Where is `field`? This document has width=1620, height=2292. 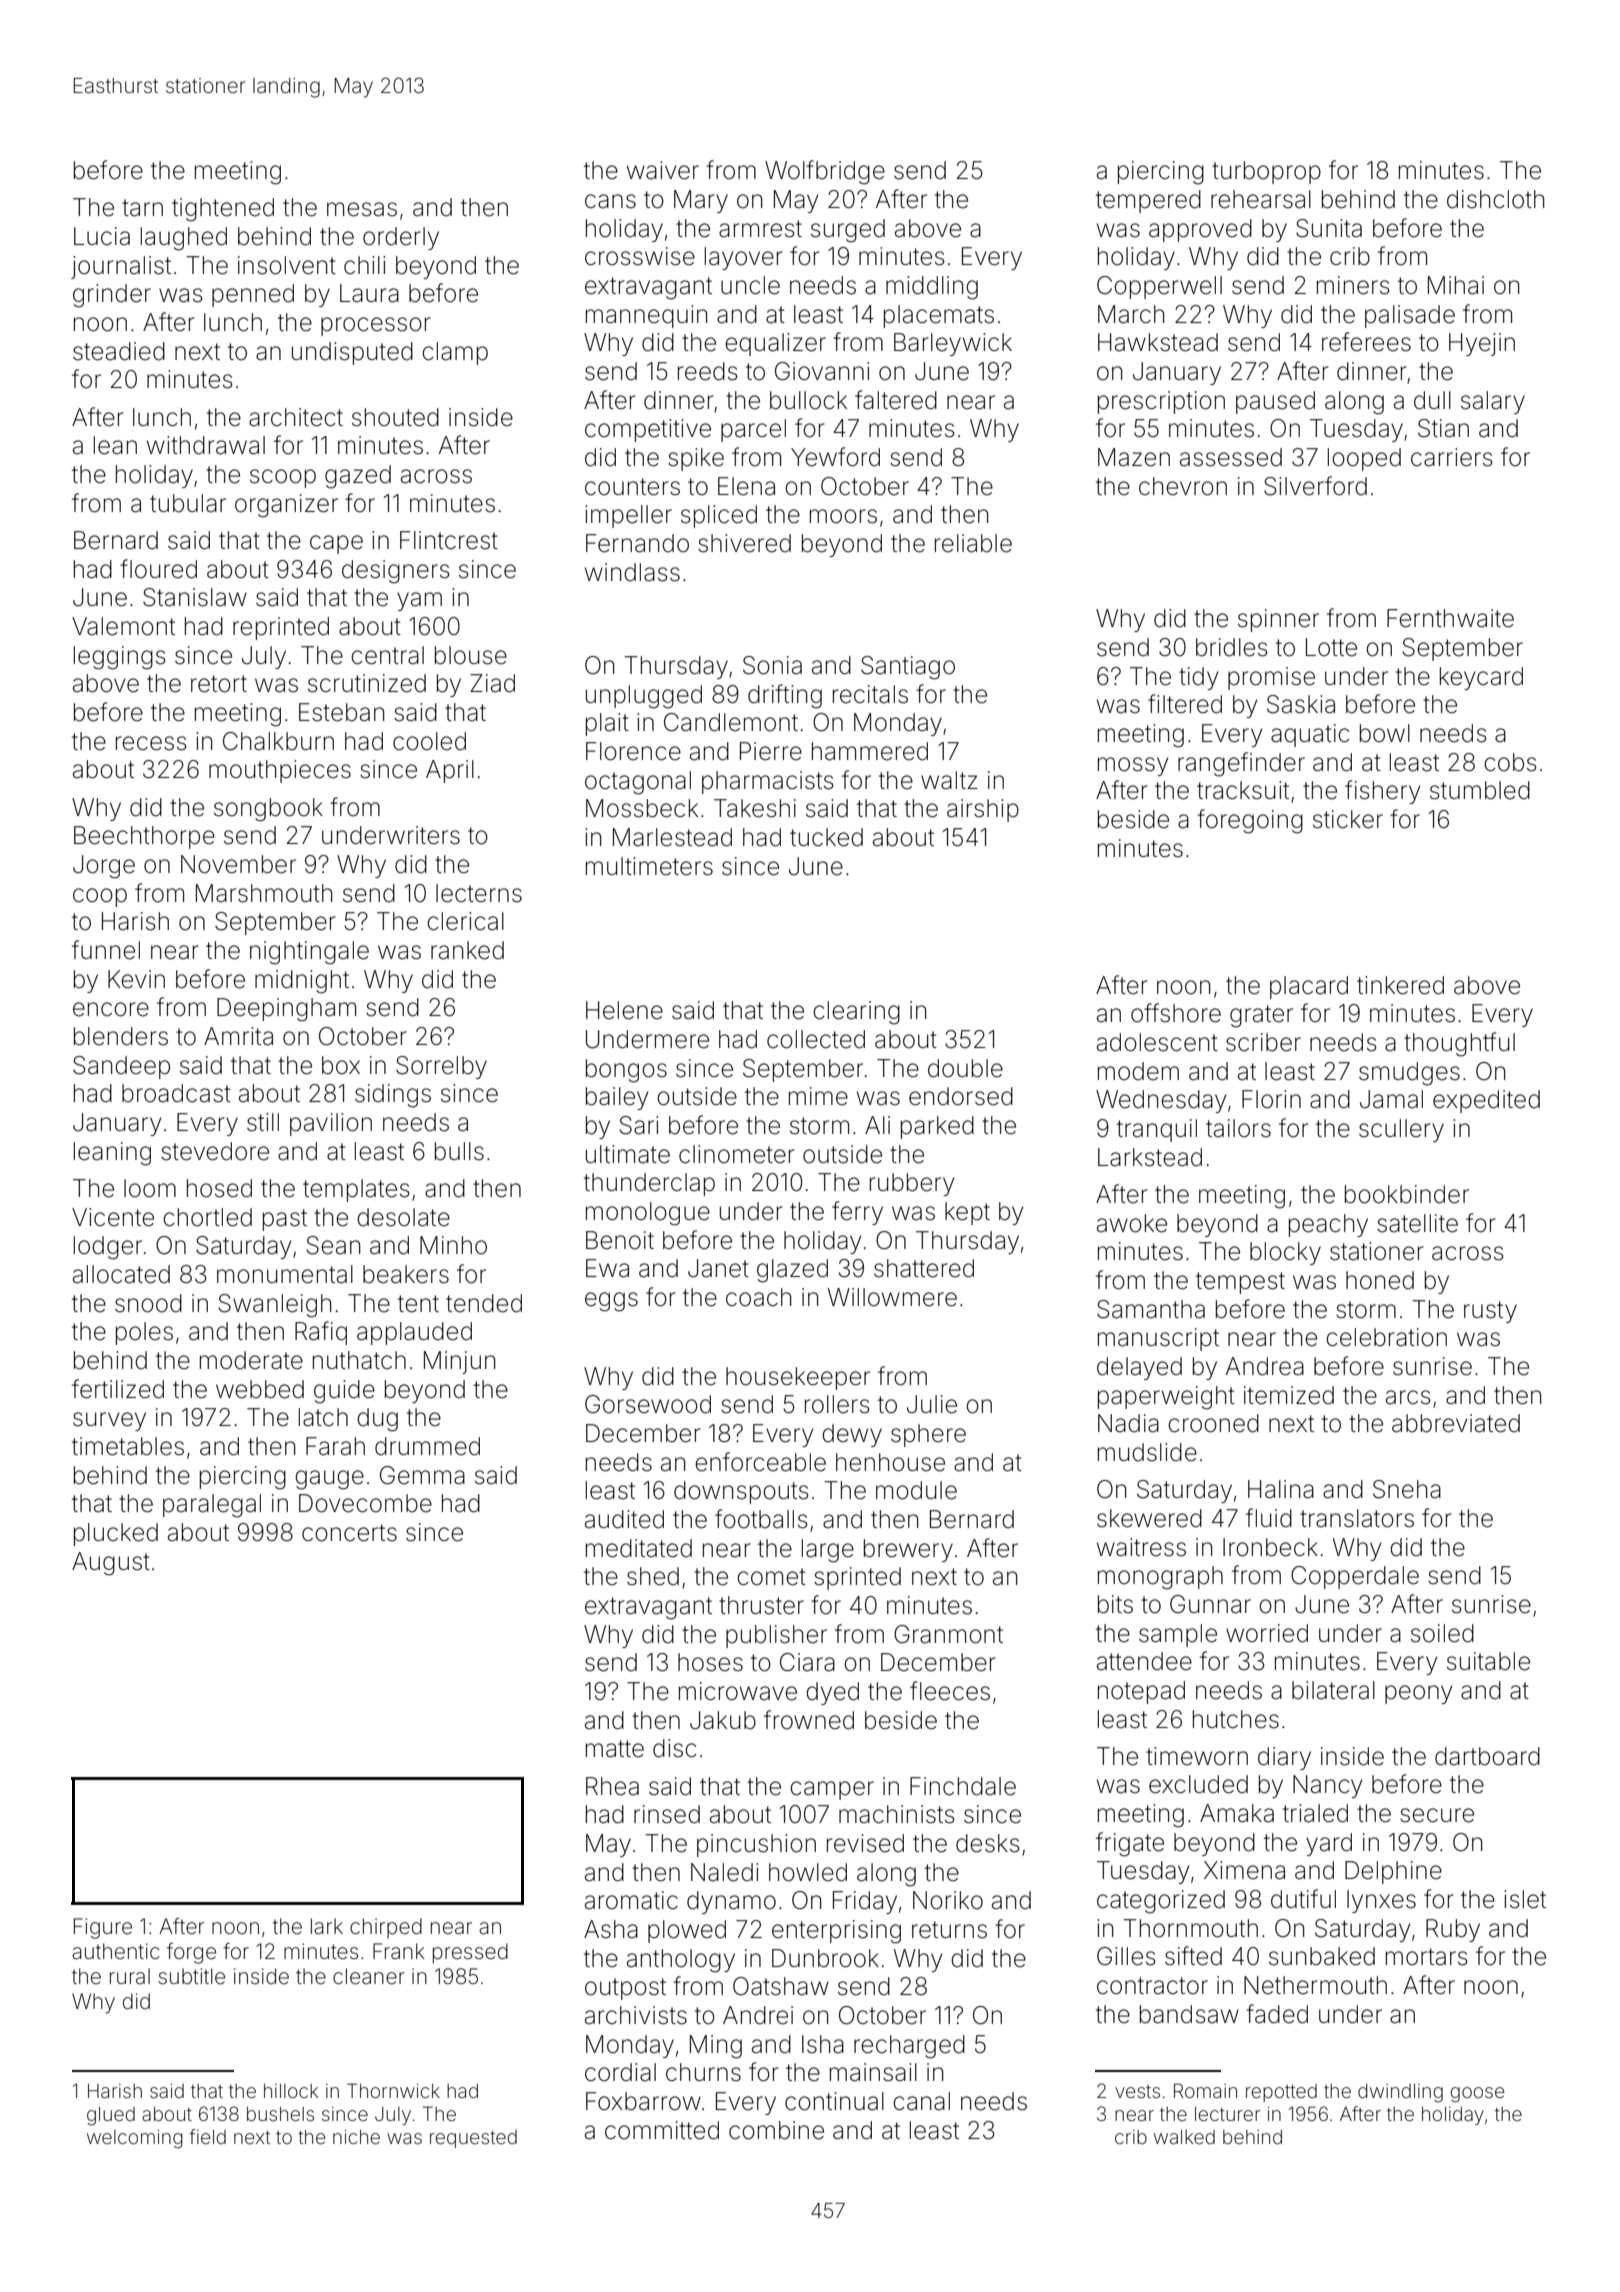
field is located at coordinates (207, 2136).
